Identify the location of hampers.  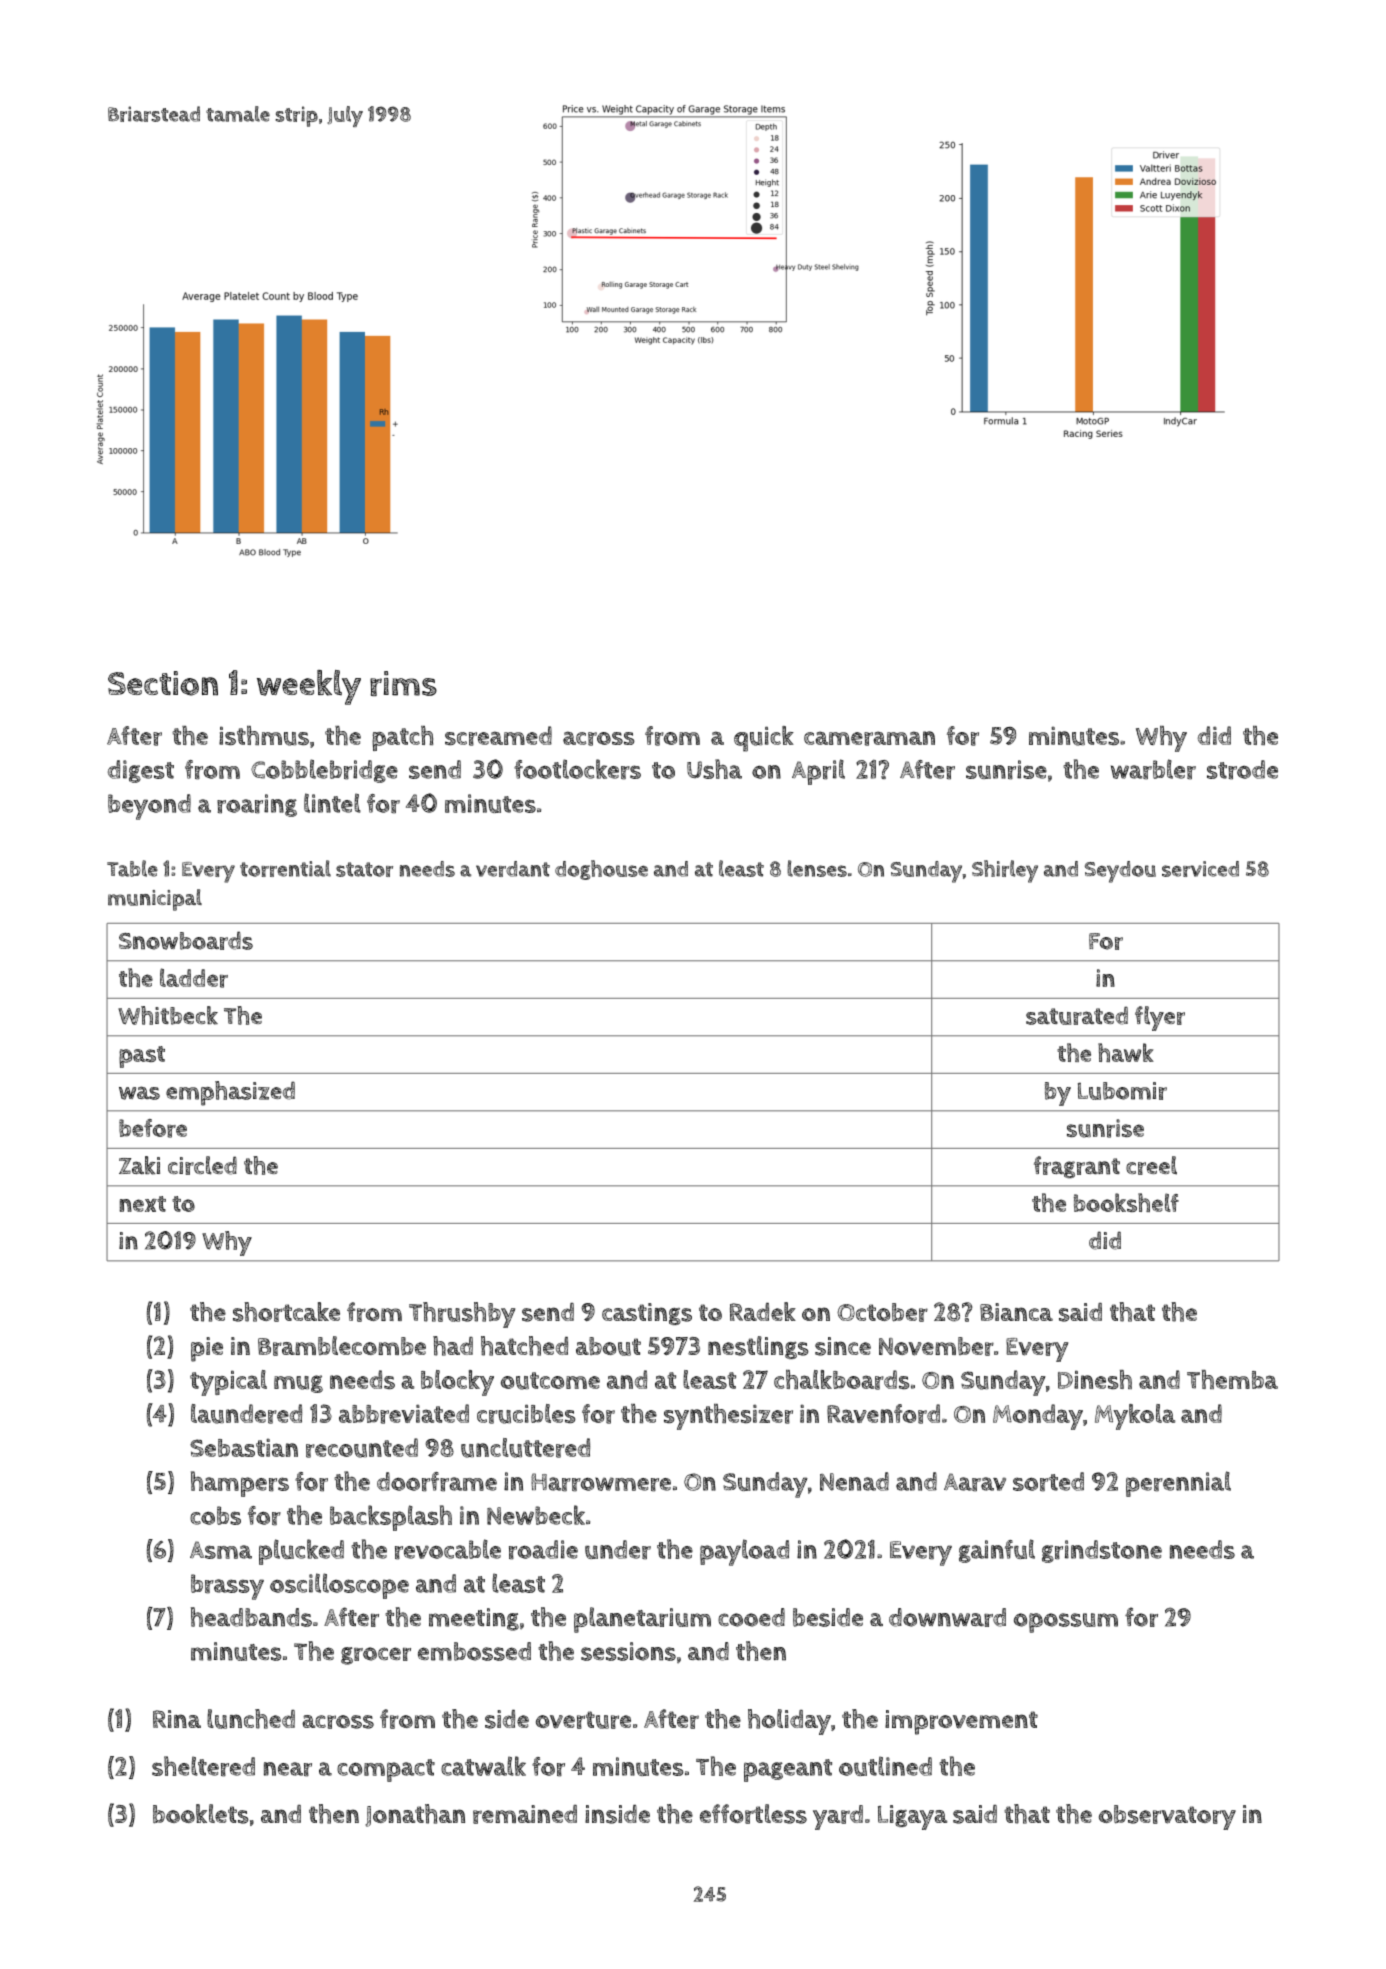
(240, 1484).
